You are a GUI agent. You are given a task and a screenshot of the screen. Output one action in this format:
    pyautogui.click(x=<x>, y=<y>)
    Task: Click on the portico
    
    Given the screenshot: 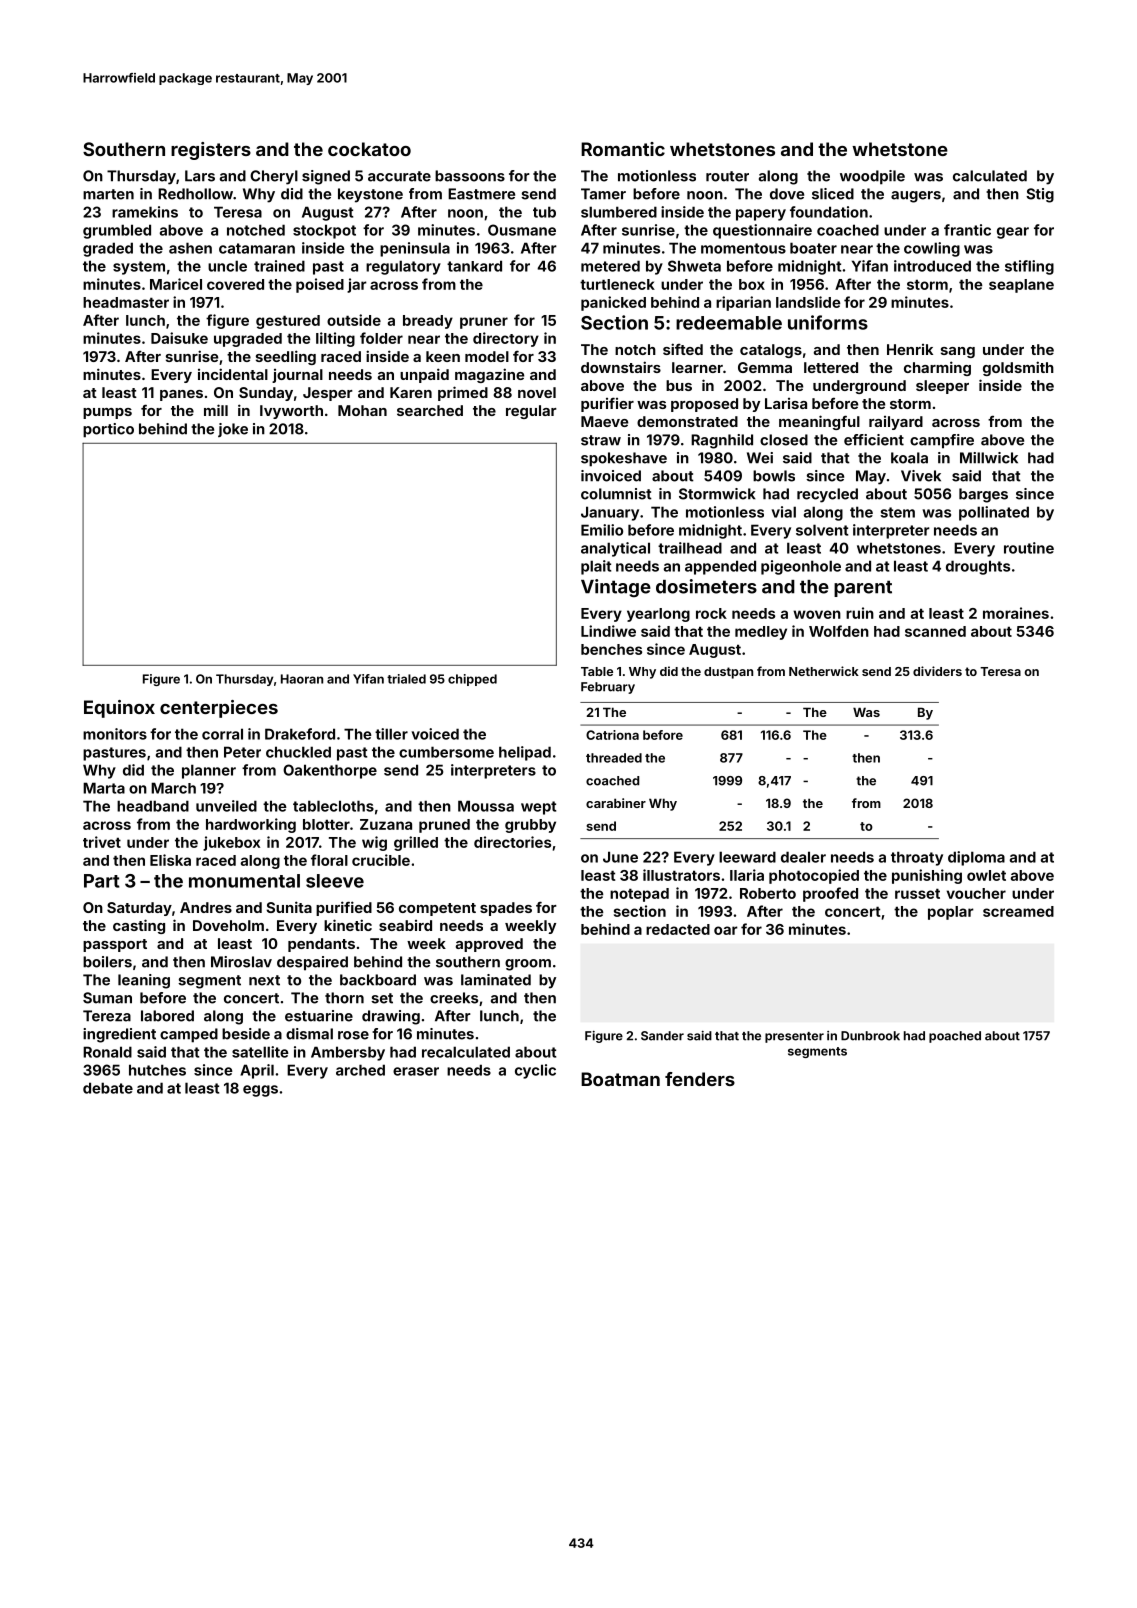 What is the action you would take?
    pyautogui.click(x=108, y=430)
